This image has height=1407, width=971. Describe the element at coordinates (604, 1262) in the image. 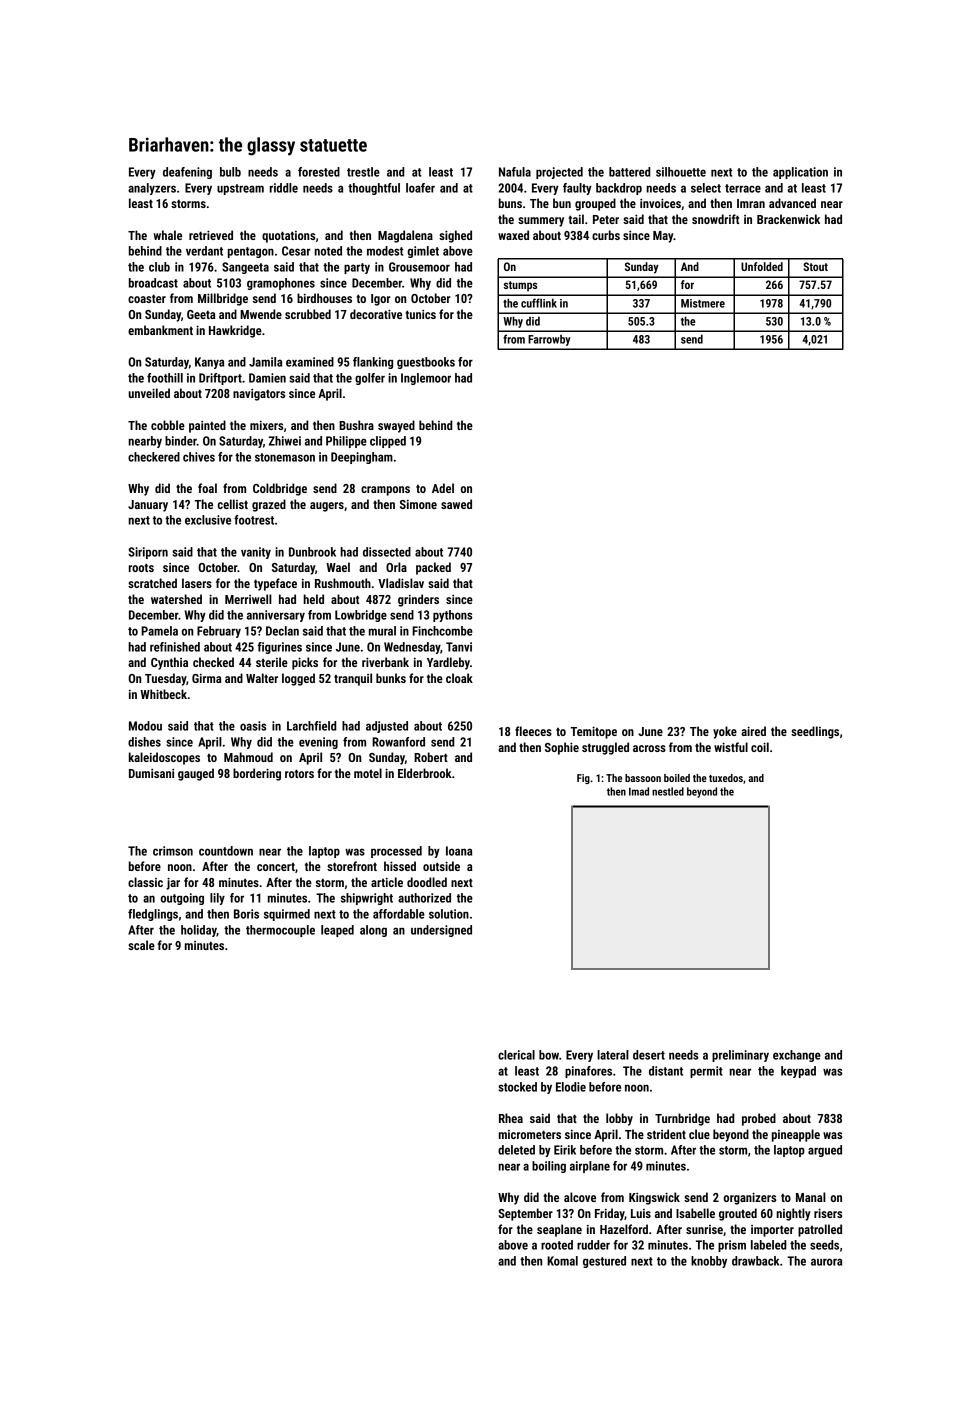

I see `gestured` at that location.
